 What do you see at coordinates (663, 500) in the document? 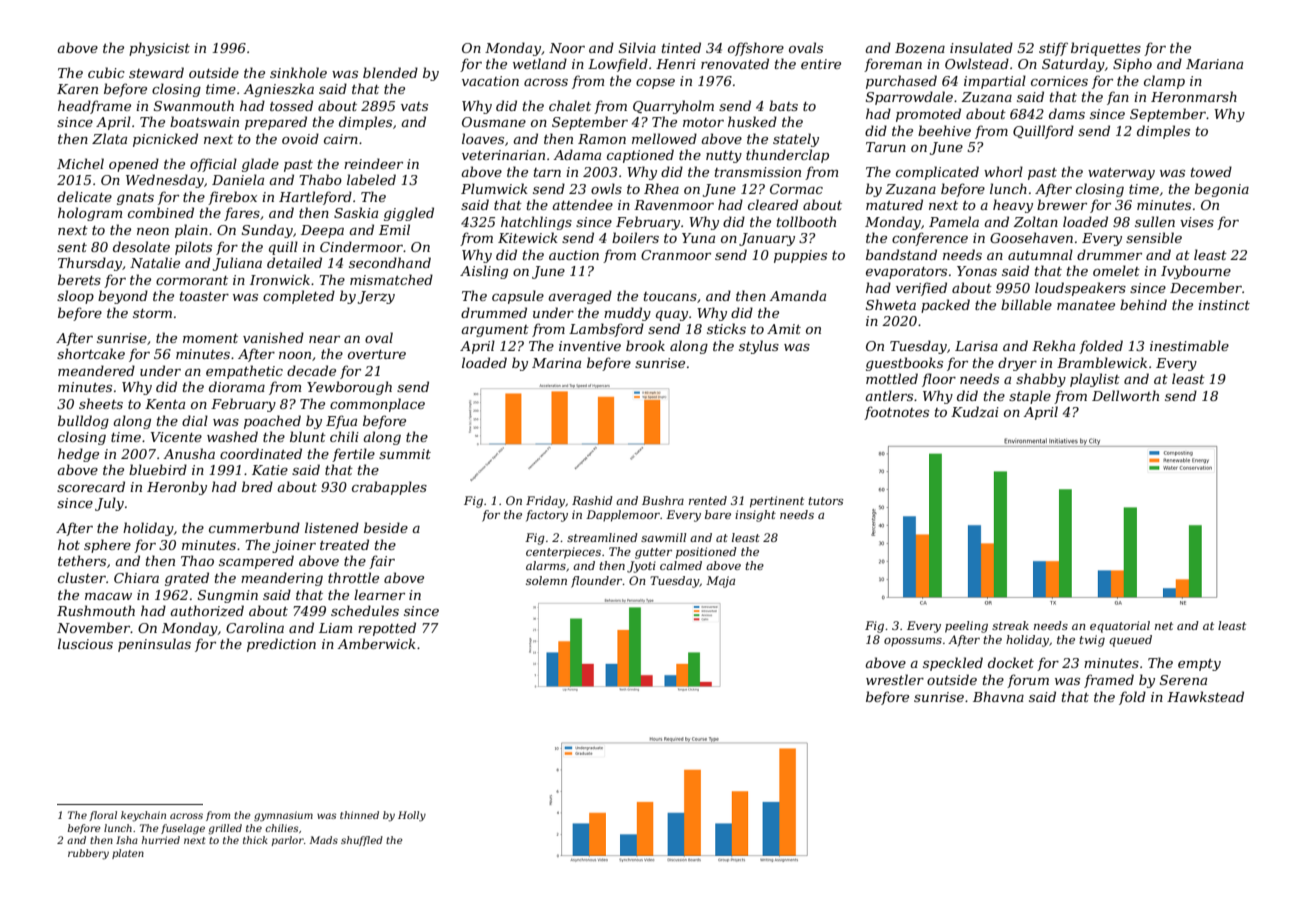
I see `Bushra` at bounding box center [663, 500].
